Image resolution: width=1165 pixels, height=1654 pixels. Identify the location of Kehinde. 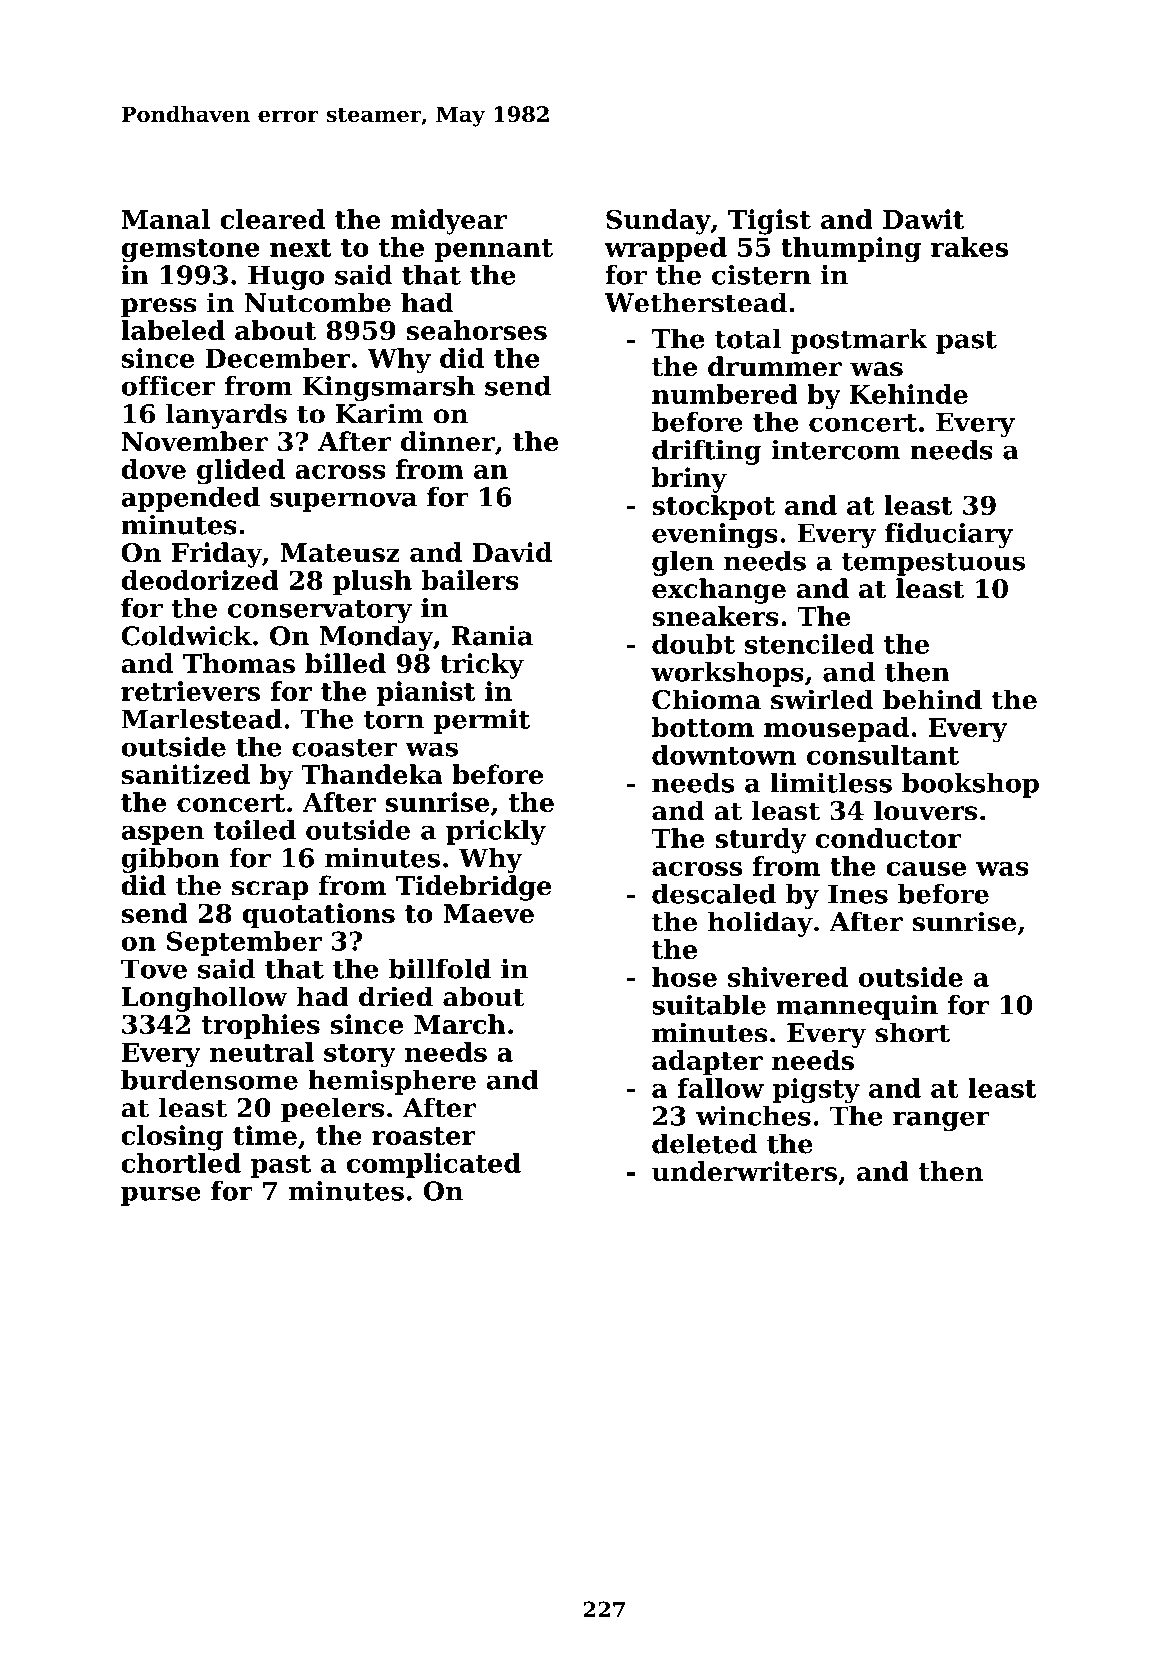
(909, 394).
